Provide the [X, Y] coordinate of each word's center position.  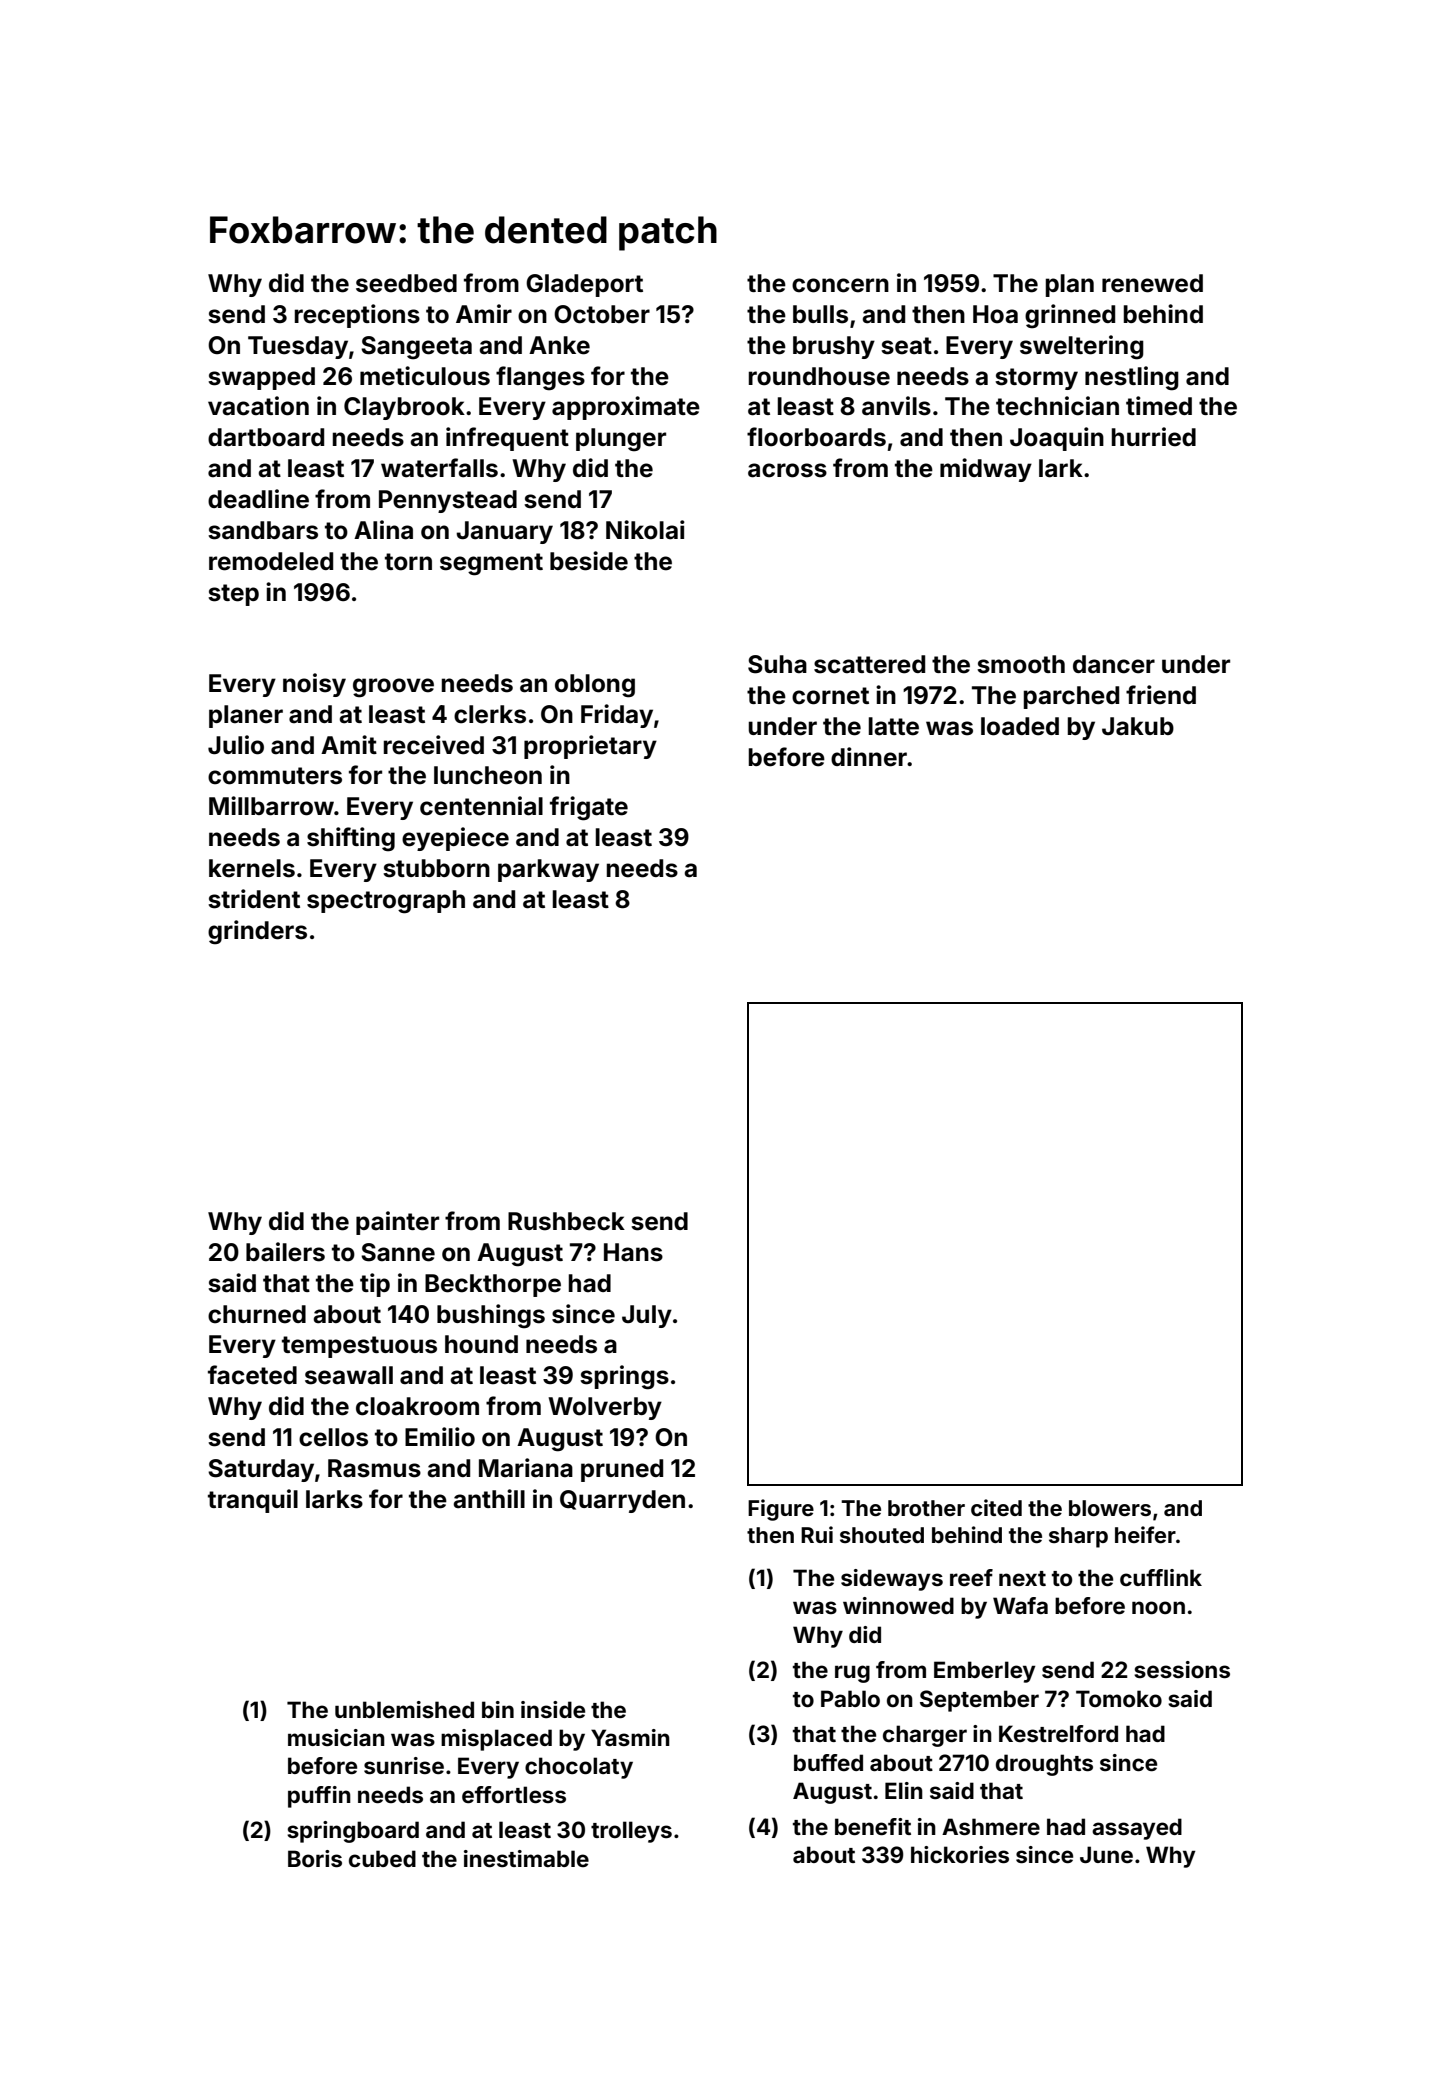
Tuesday [298, 347]
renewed [1152, 283]
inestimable [526, 1858]
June [1106, 1854]
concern [840, 285]
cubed [382, 1858]
